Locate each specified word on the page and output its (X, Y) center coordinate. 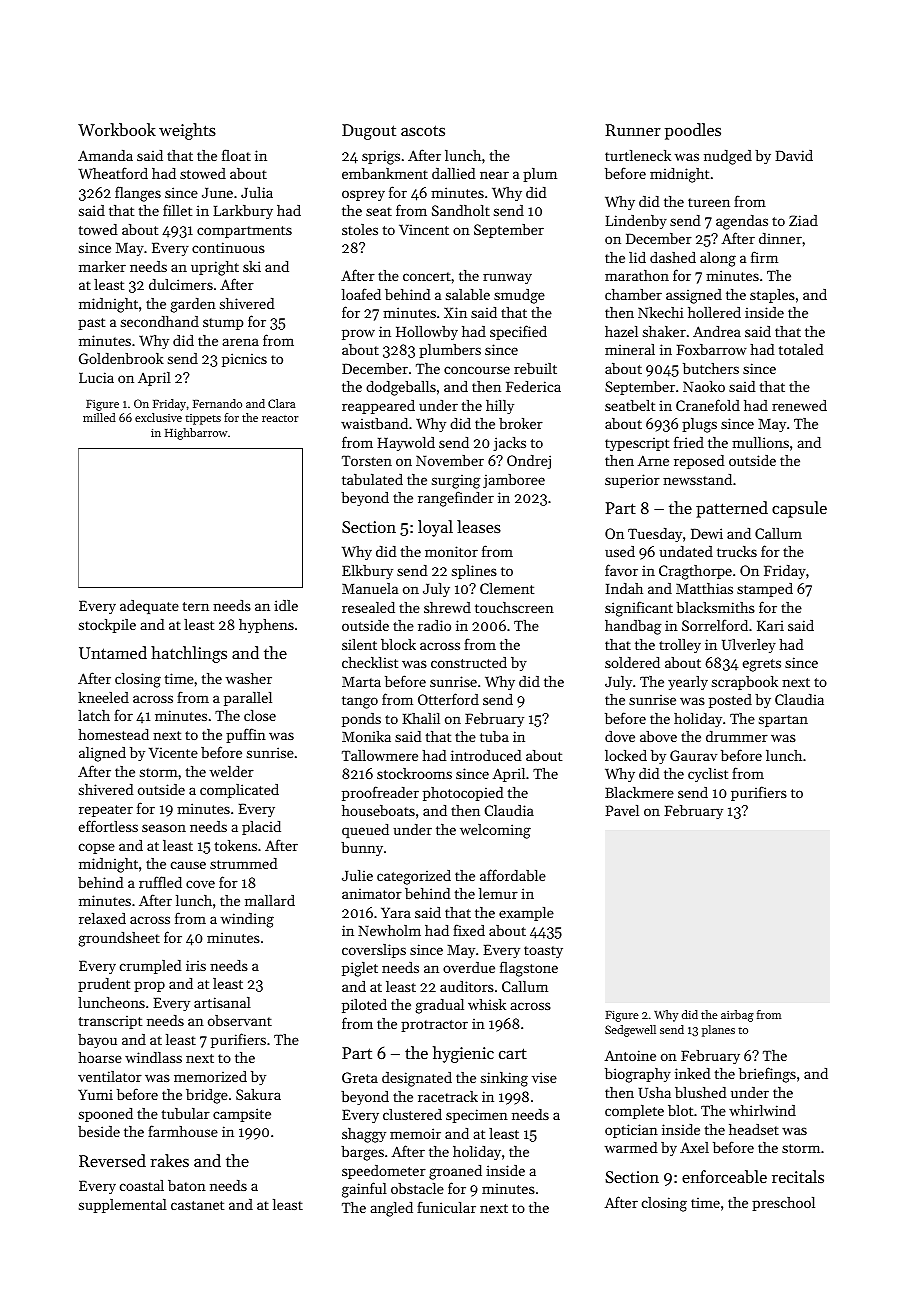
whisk (487, 1004)
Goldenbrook (121, 358)
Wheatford (113, 173)
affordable (513, 875)
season (164, 828)
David (794, 155)
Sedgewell (630, 1031)
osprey (363, 195)
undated (686, 551)
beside (99, 1131)
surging (456, 481)
